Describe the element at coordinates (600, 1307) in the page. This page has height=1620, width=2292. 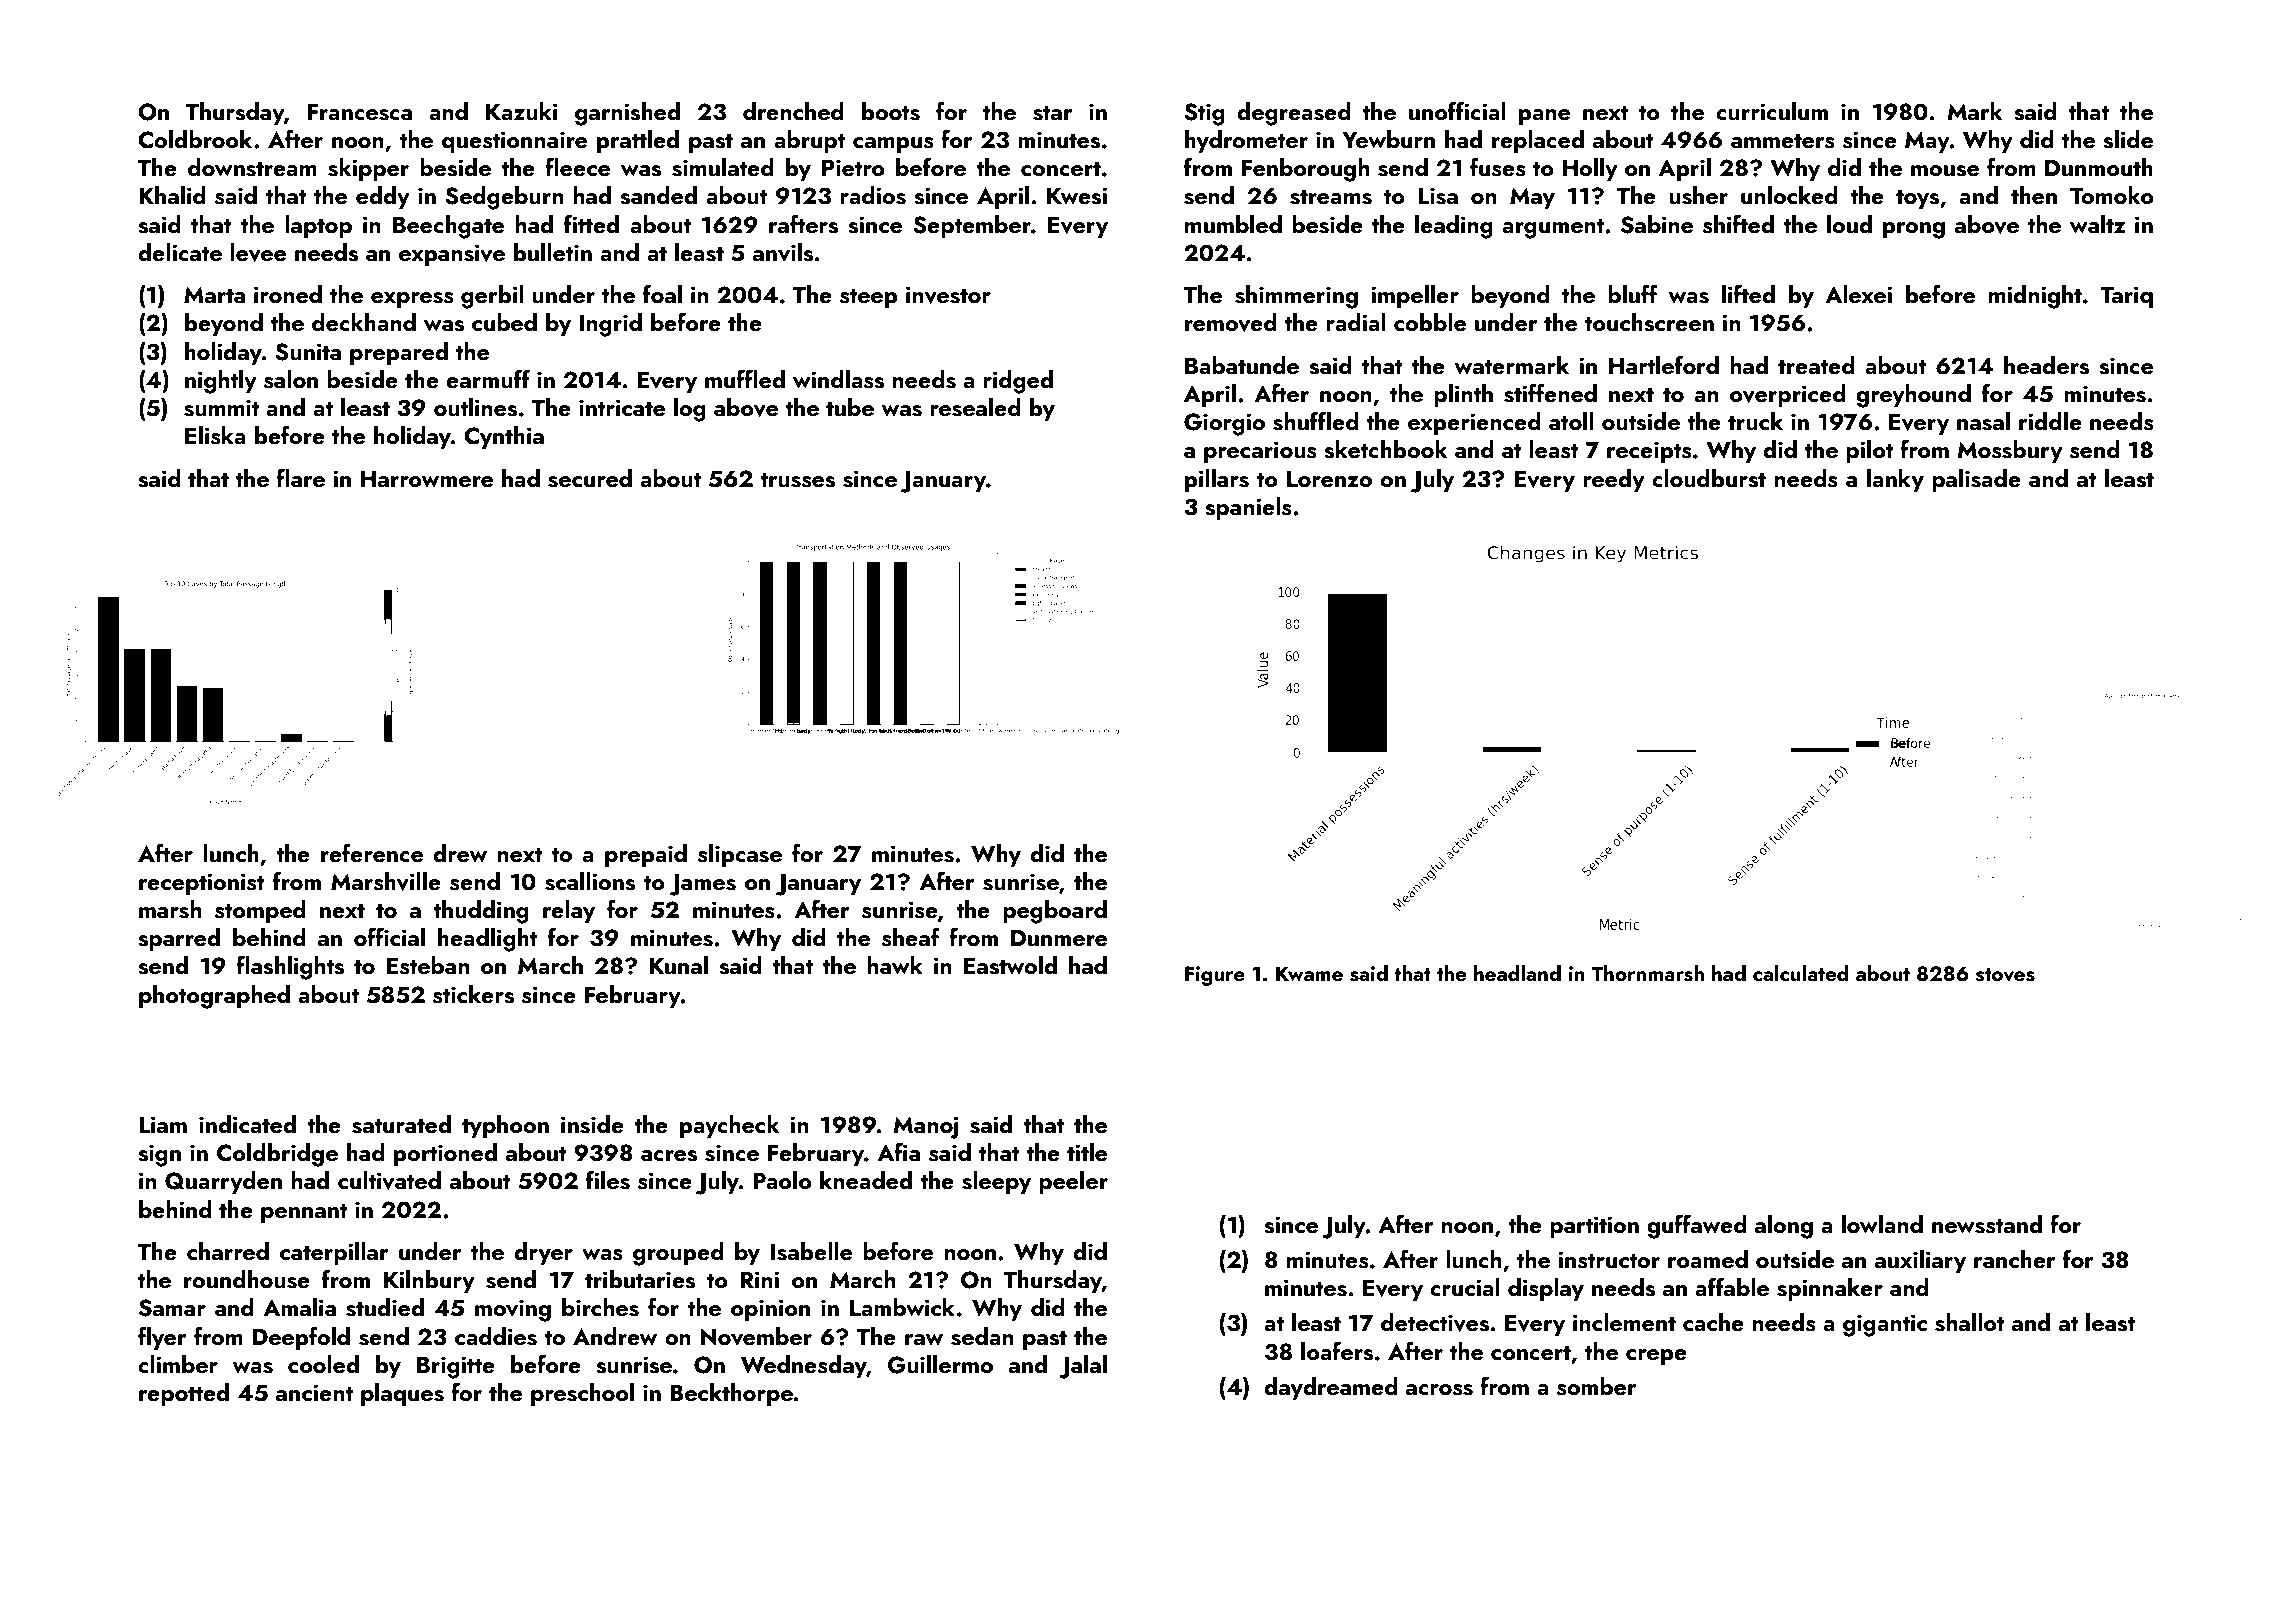
I see `birches` at that location.
